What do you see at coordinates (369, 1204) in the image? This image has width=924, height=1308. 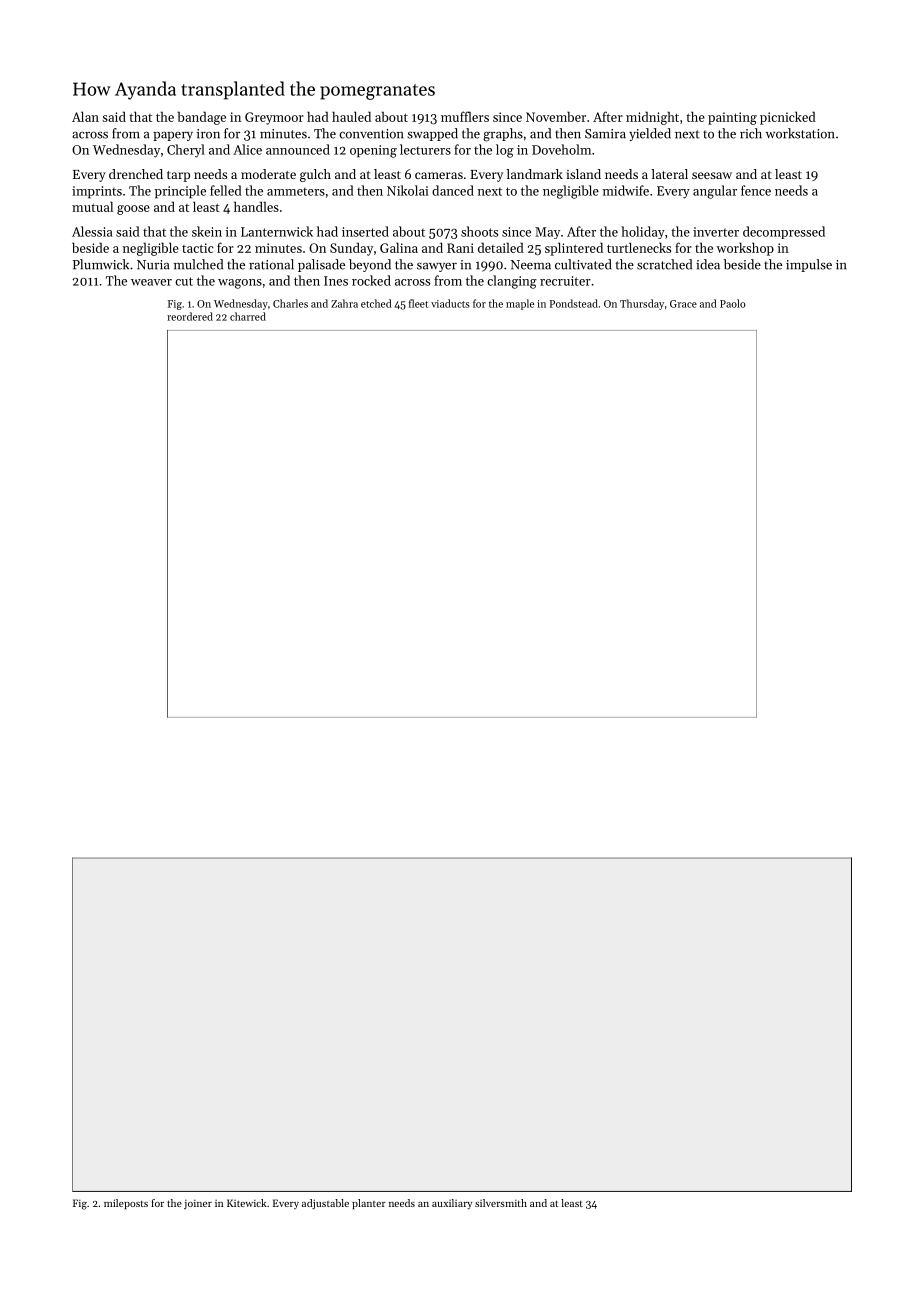 I see `planter` at bounding box center [369, 1204].
